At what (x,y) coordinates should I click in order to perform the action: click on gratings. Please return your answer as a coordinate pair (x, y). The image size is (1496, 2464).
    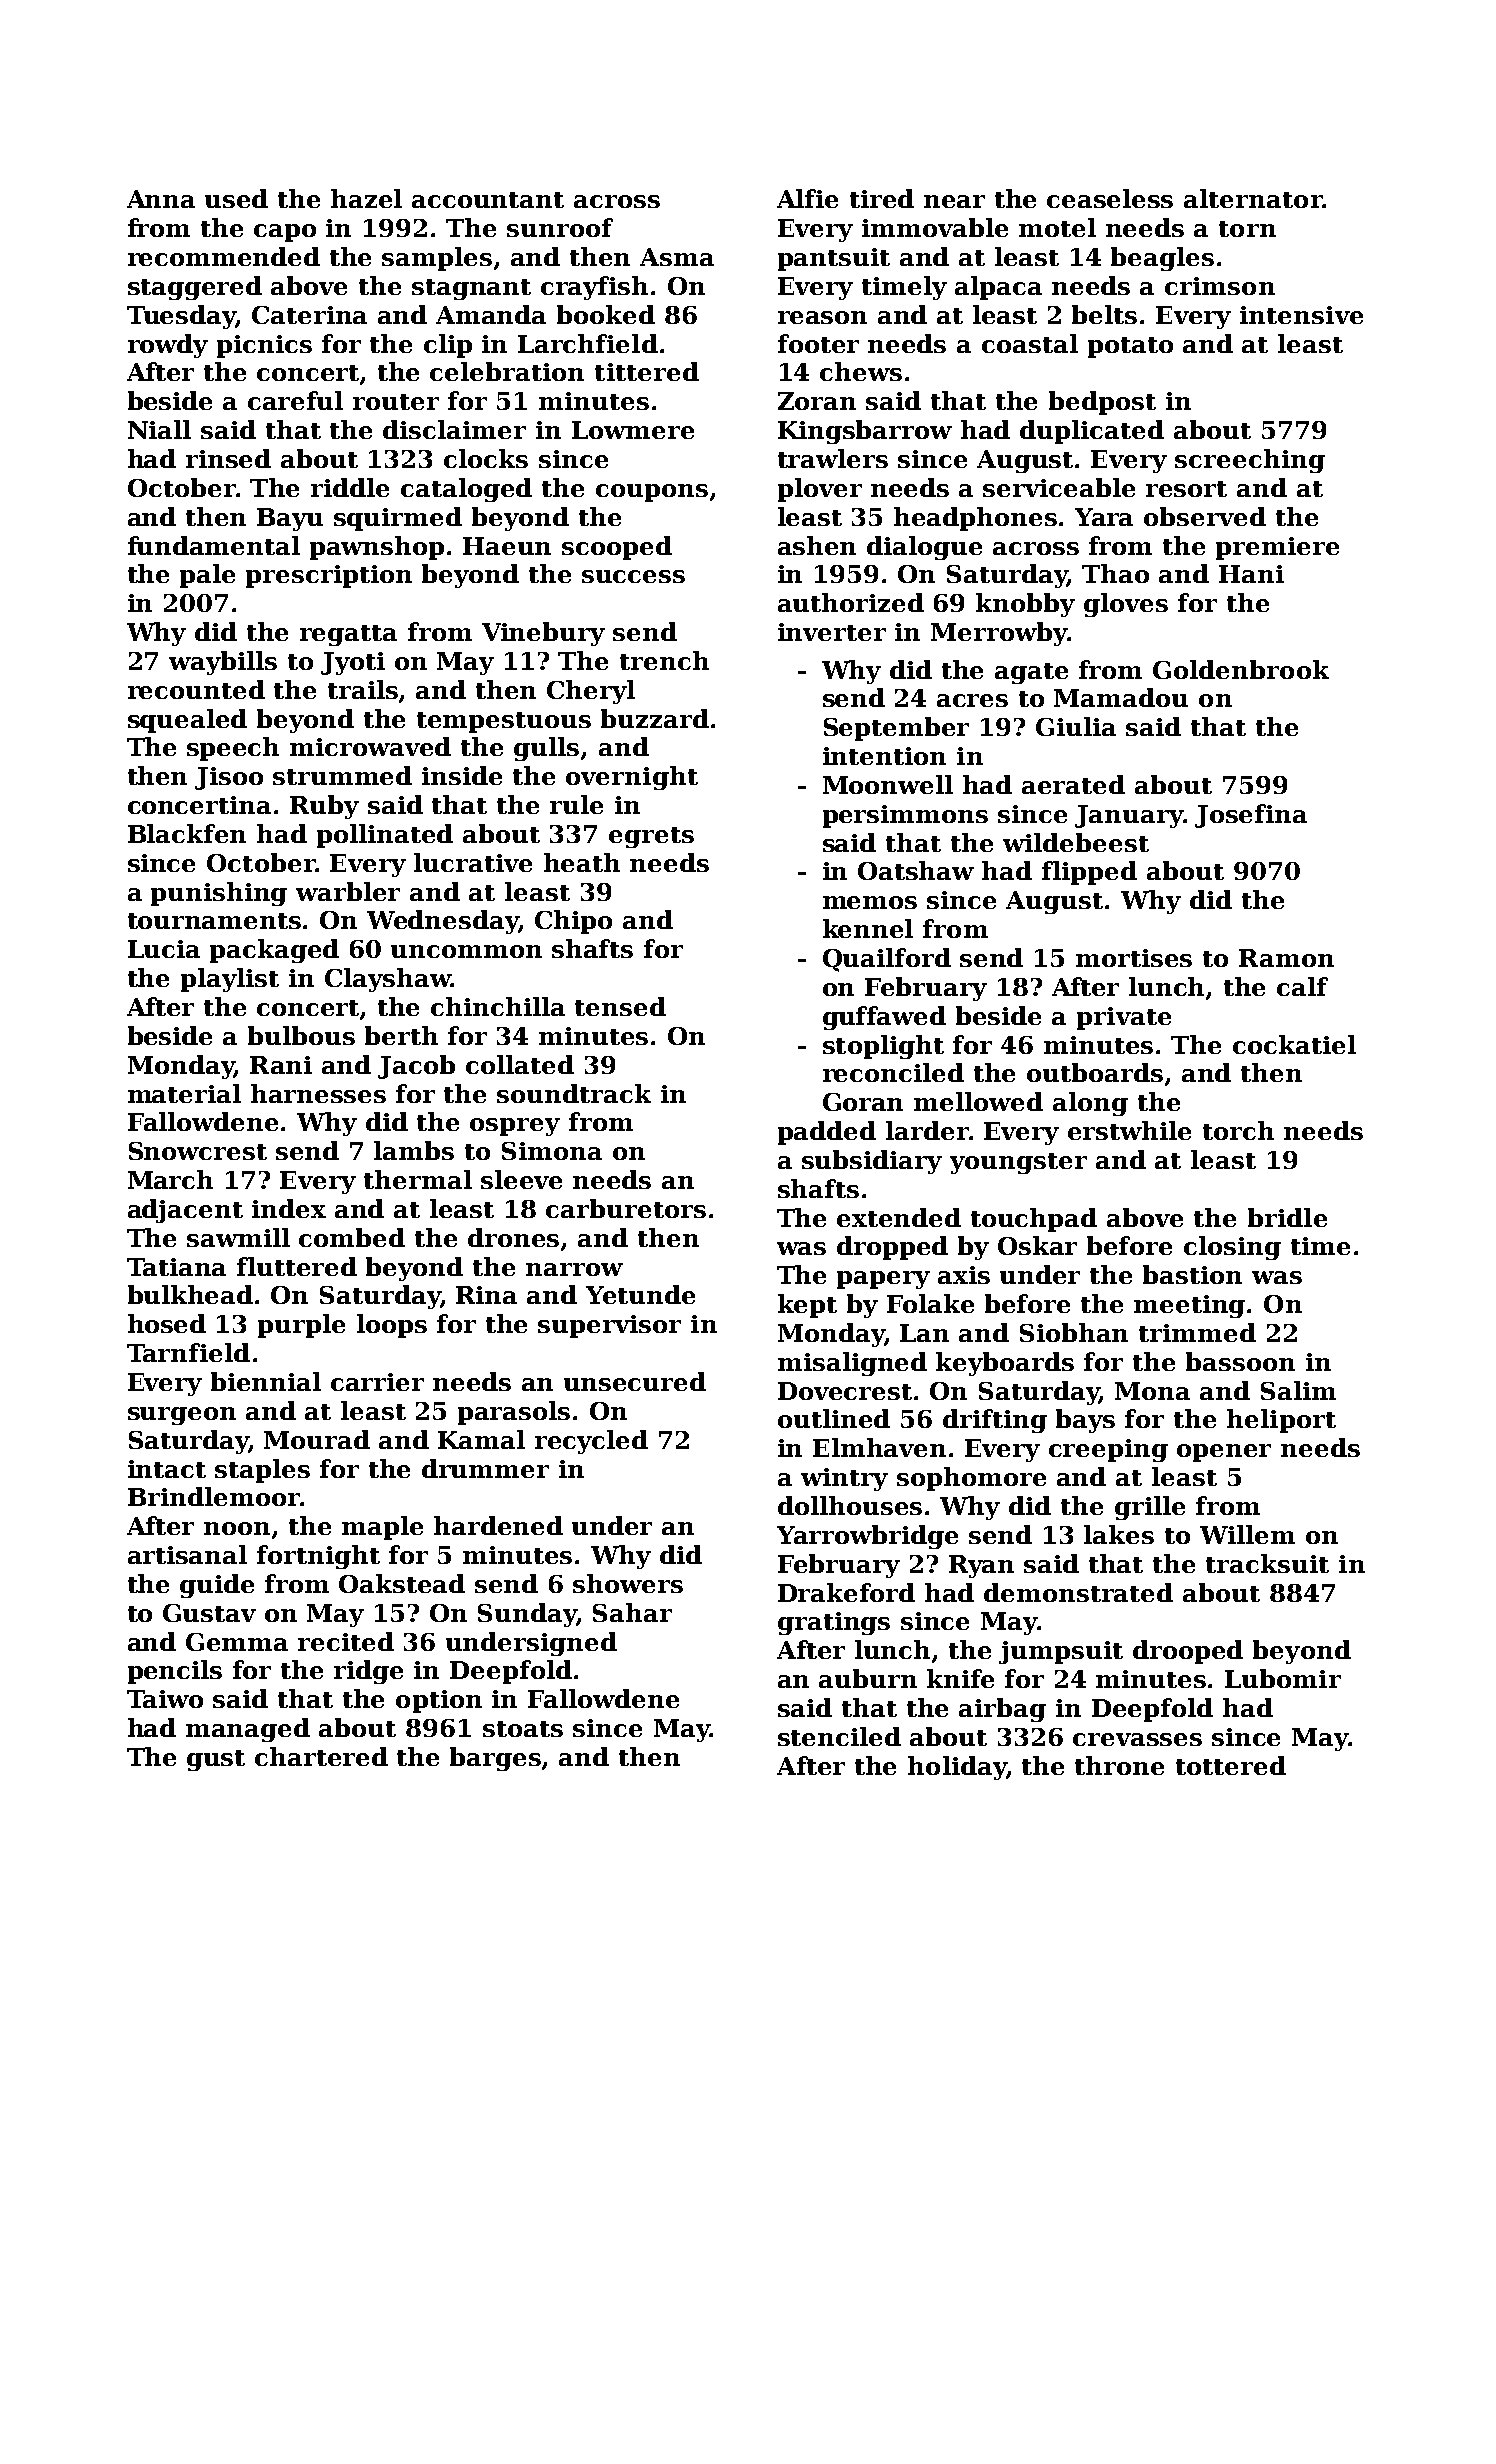
    Looking at the image, I should click on (834, 1623).
